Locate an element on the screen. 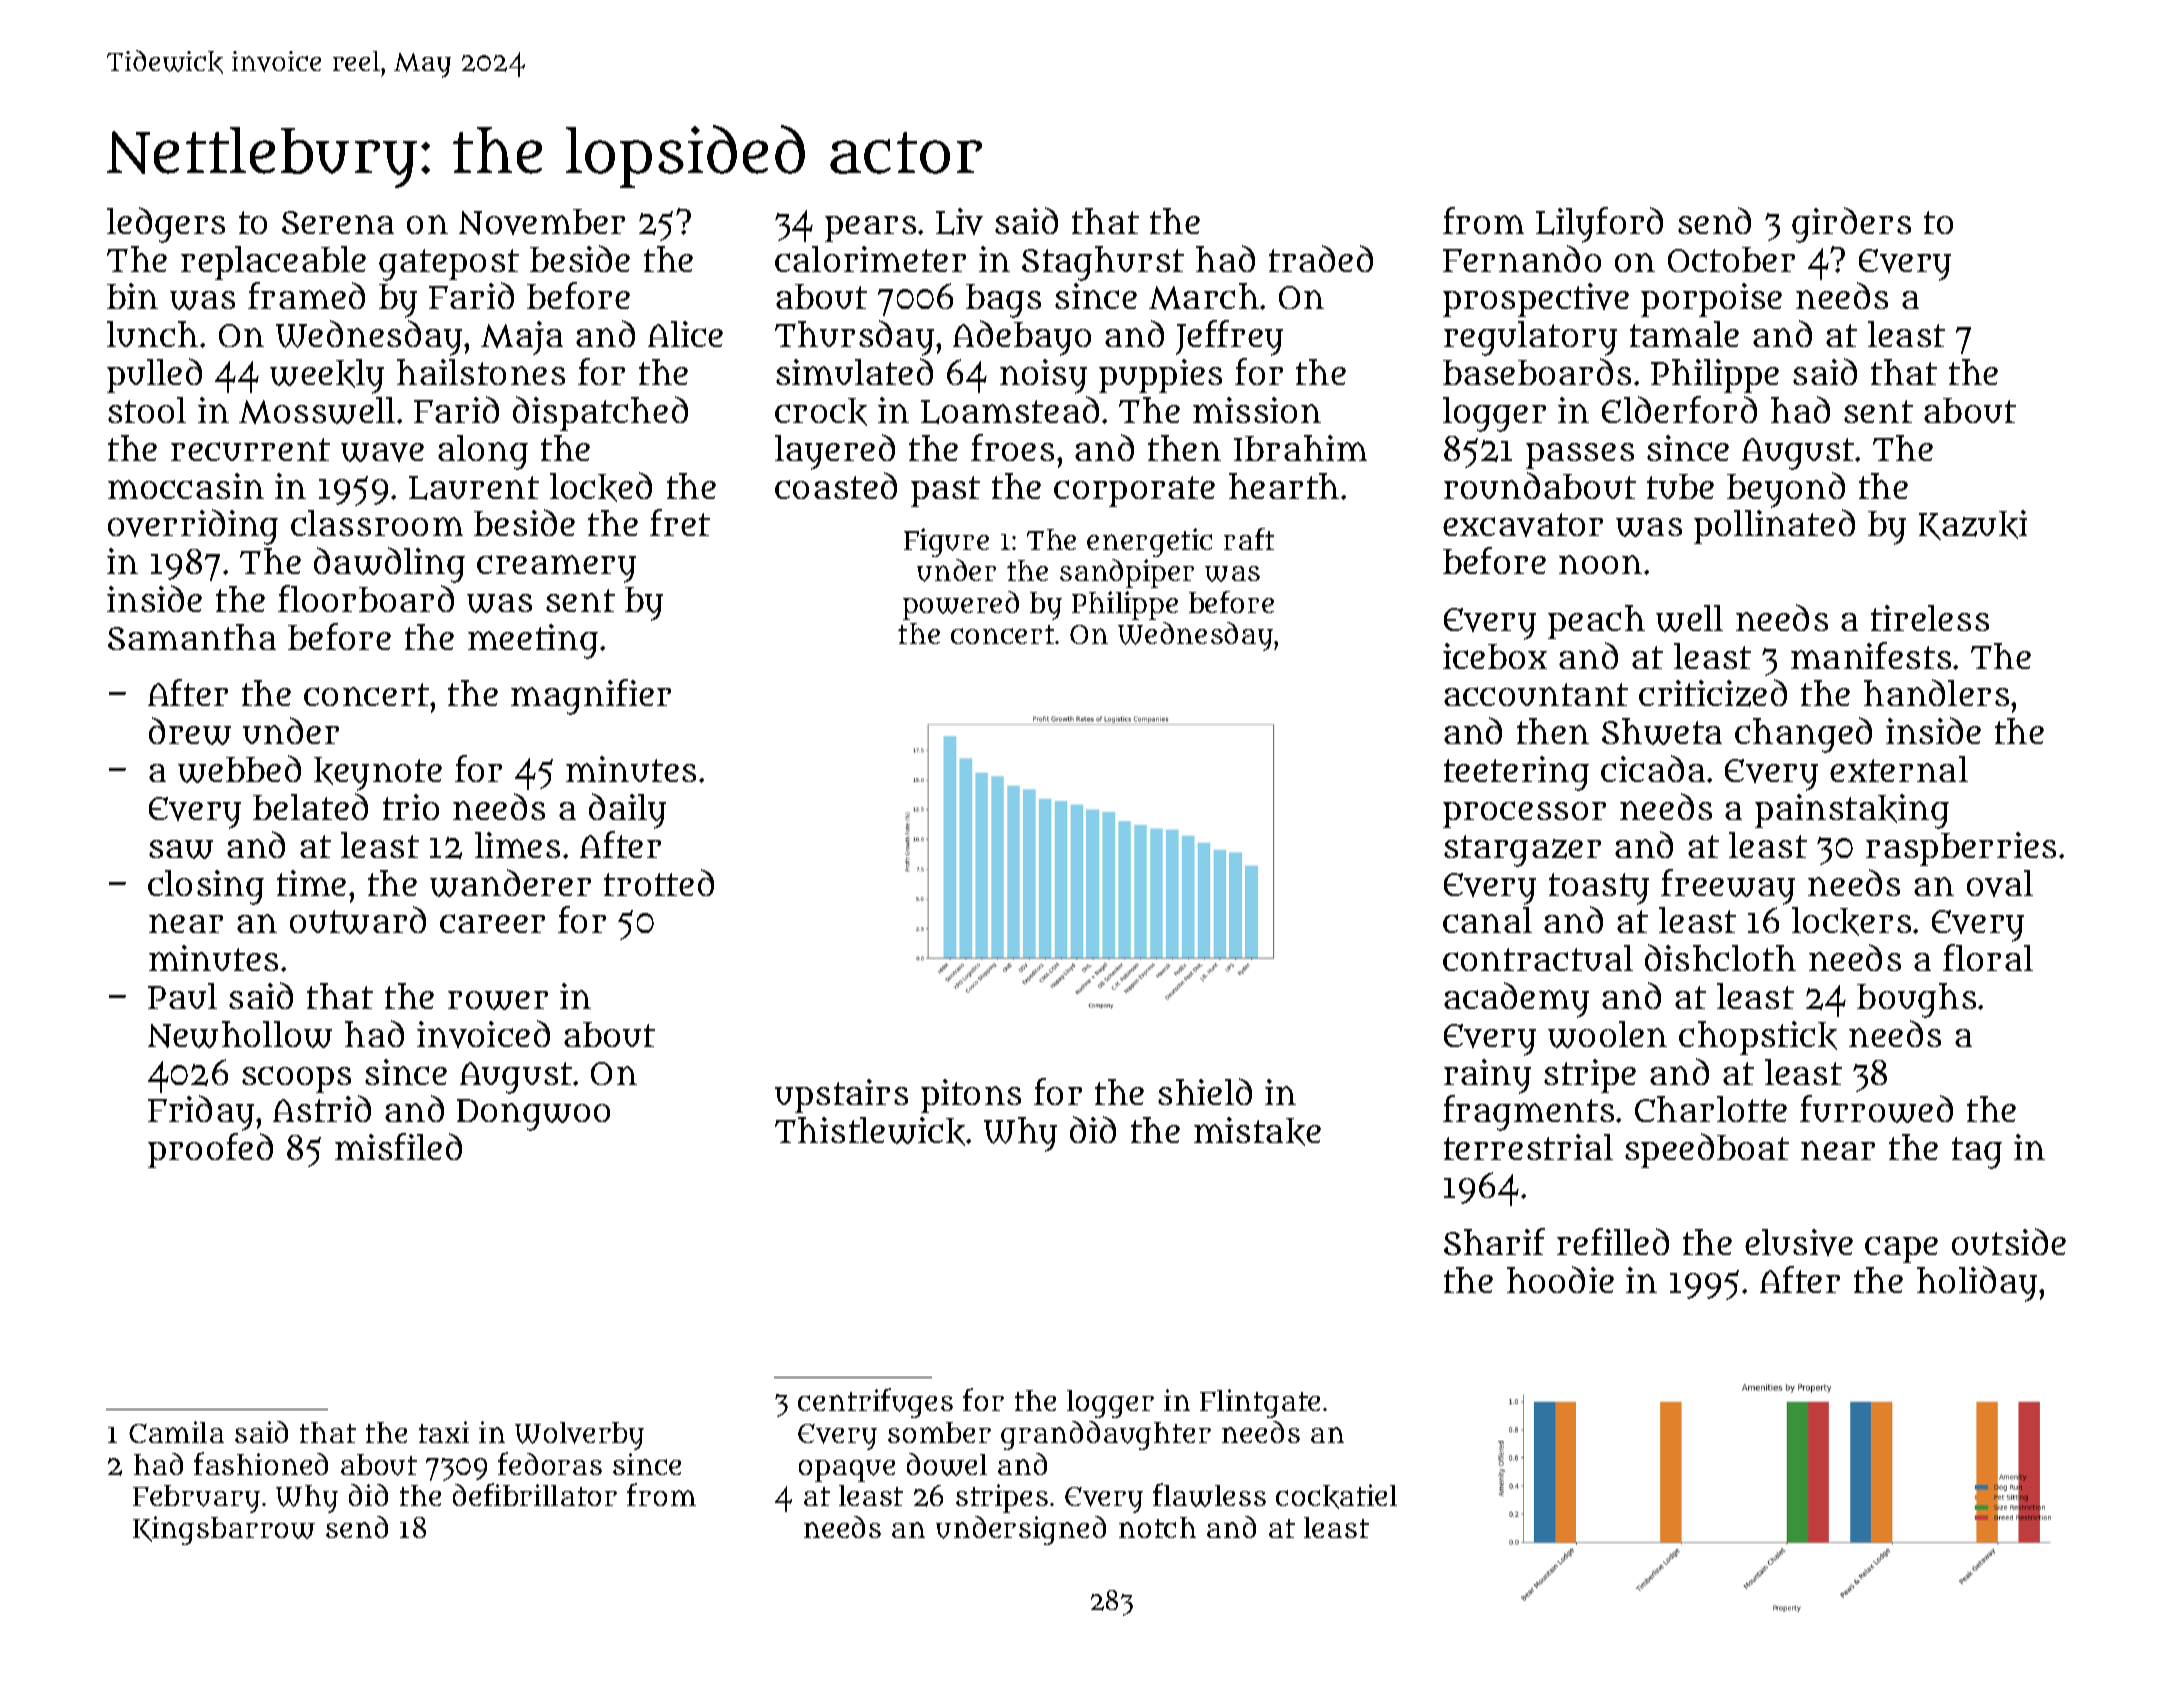 The width and height of the screenshot is (2178, 1683). Kazuki is located at coordinates (1973, 525).
